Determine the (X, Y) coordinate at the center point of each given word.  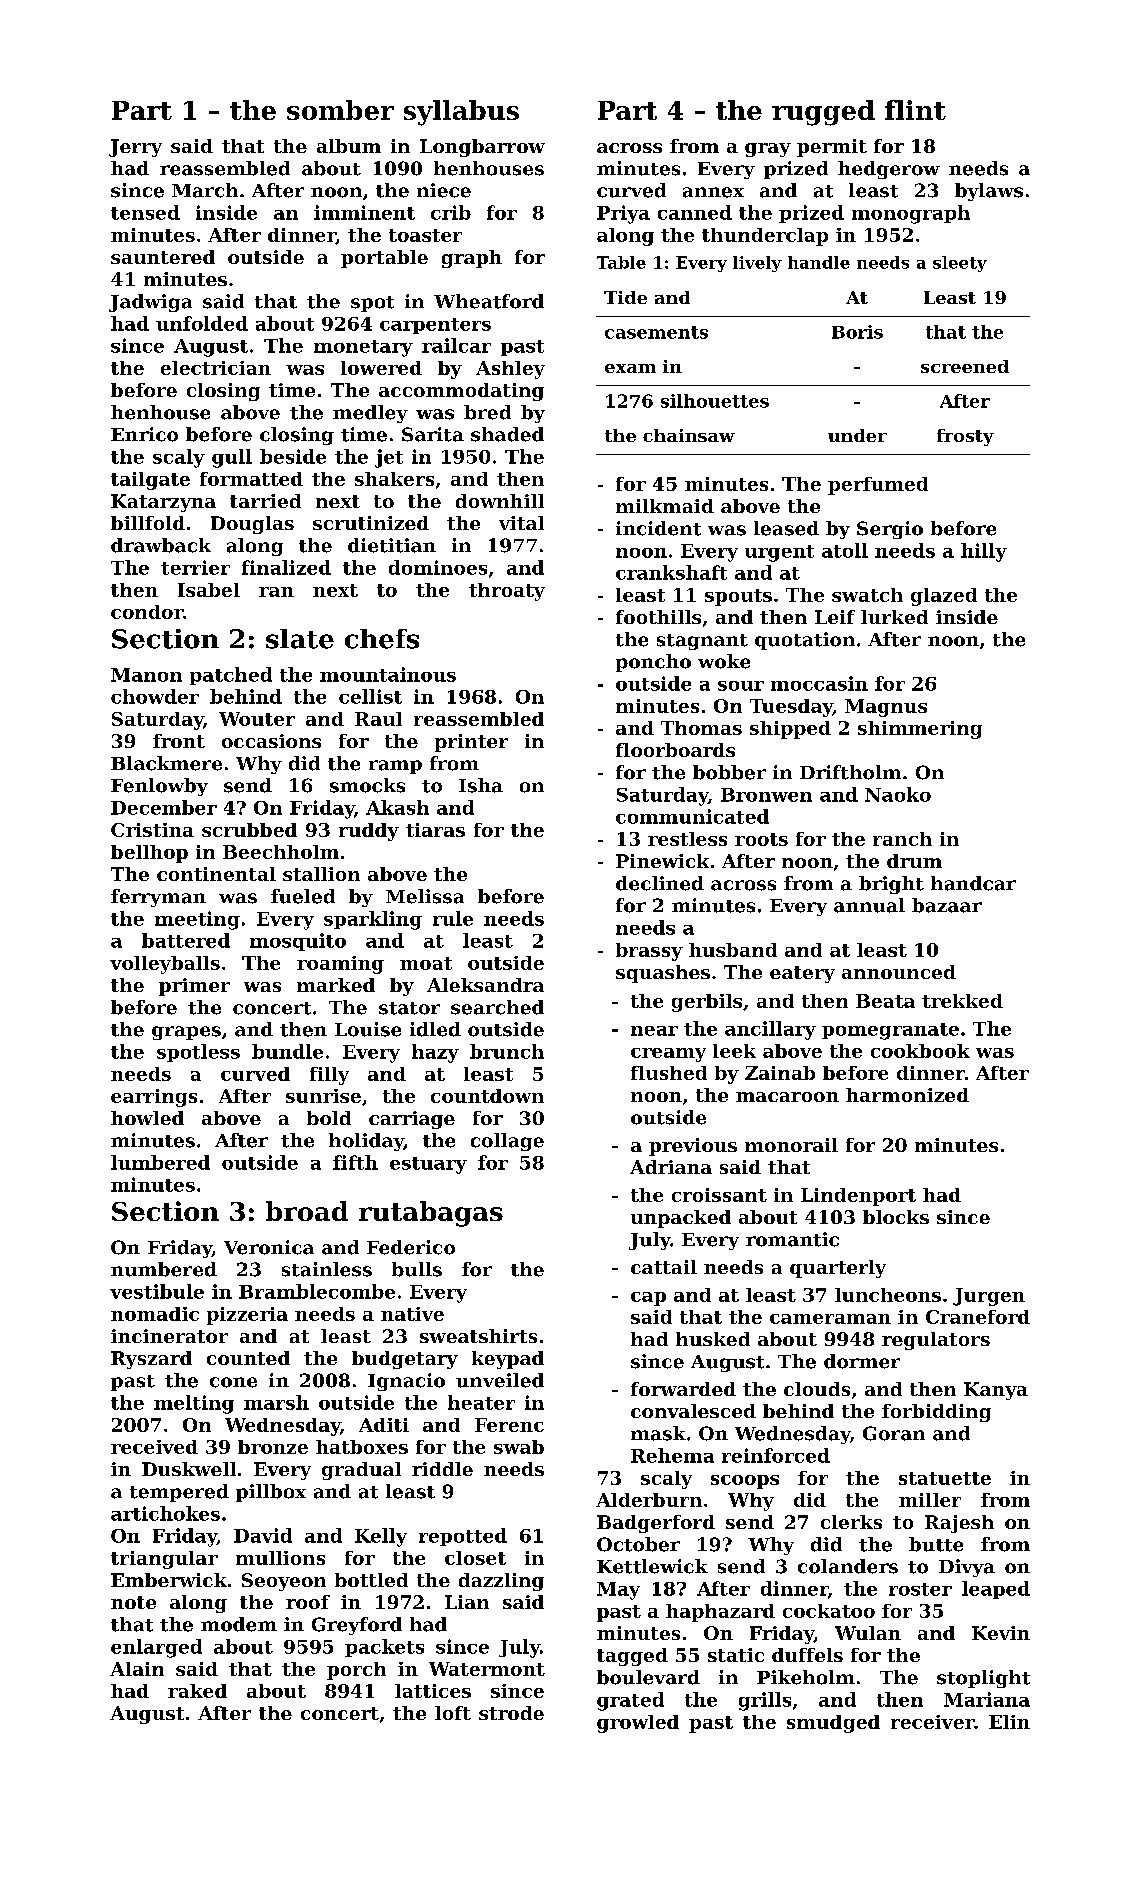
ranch (902, 839)
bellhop (149, 854)
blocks (896, 1217)
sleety (960, 264)
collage (507, 1142)
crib (451, 212)
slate (300, 639)
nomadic (155, 1314)
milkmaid (665, 506)
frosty (965, 437)
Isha (481, 785)
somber (340, 110)
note (133, 1602)
